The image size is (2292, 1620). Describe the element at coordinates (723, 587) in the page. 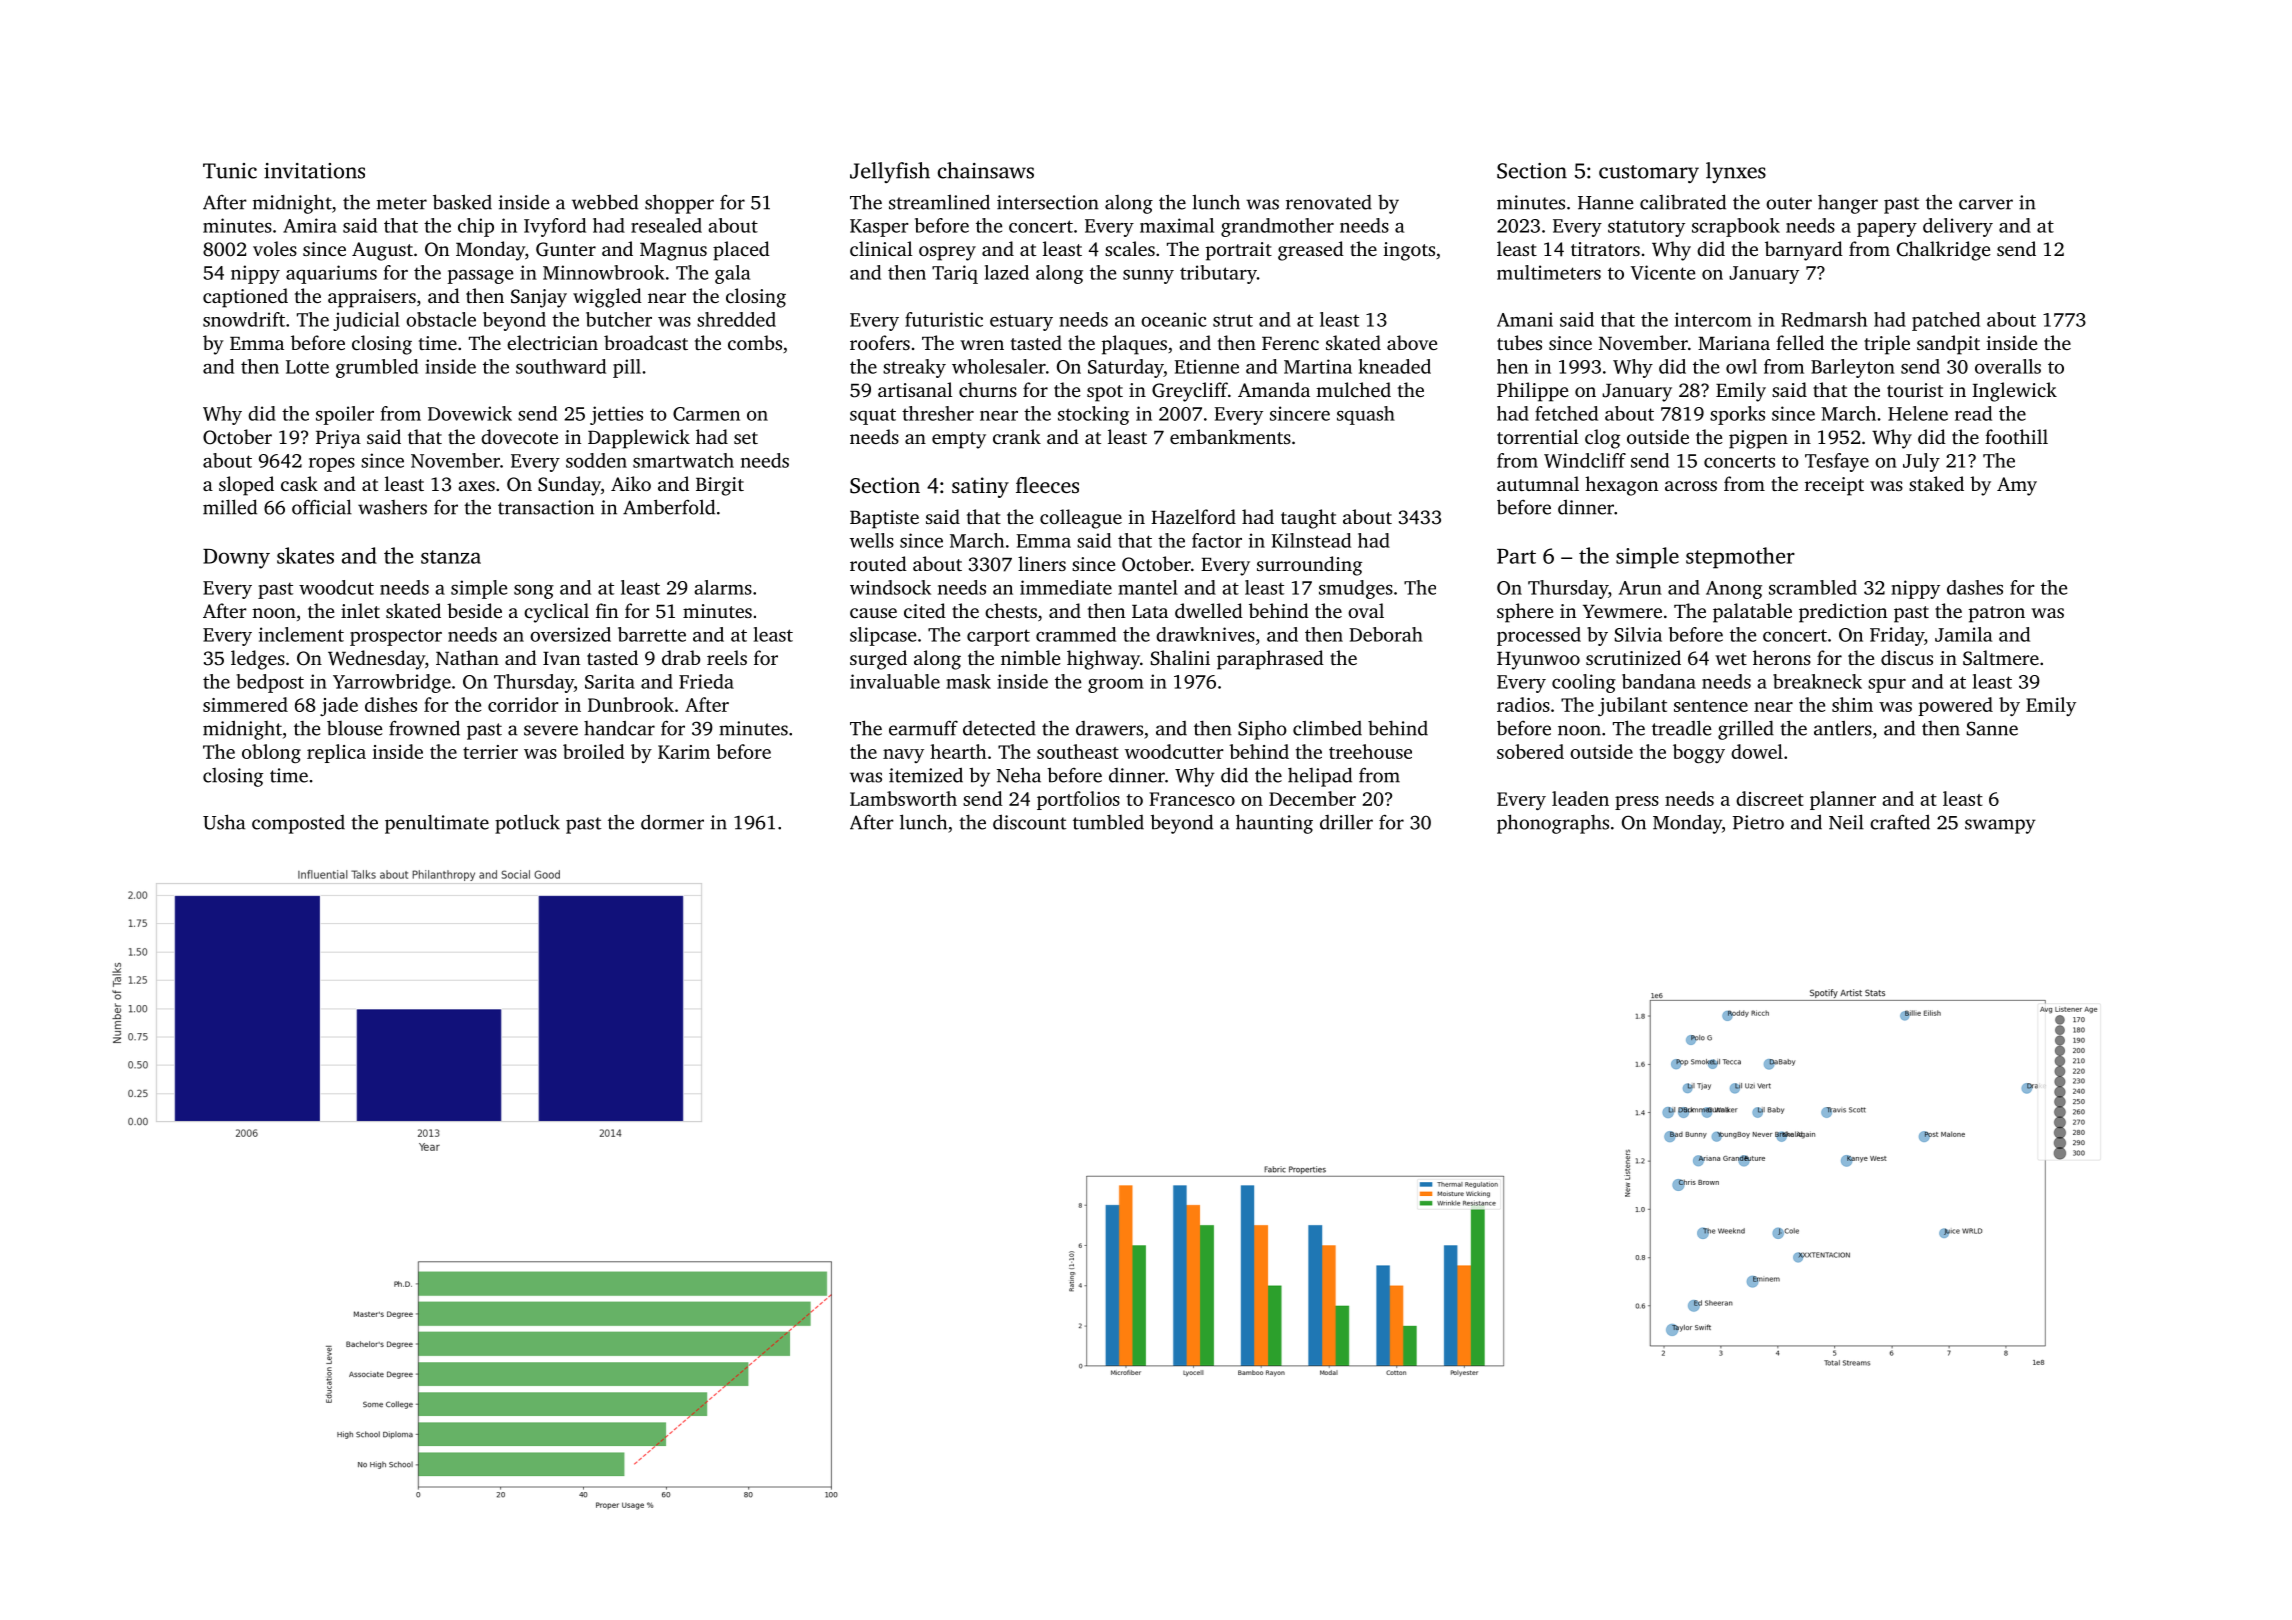

I see `alarms` at that location.
